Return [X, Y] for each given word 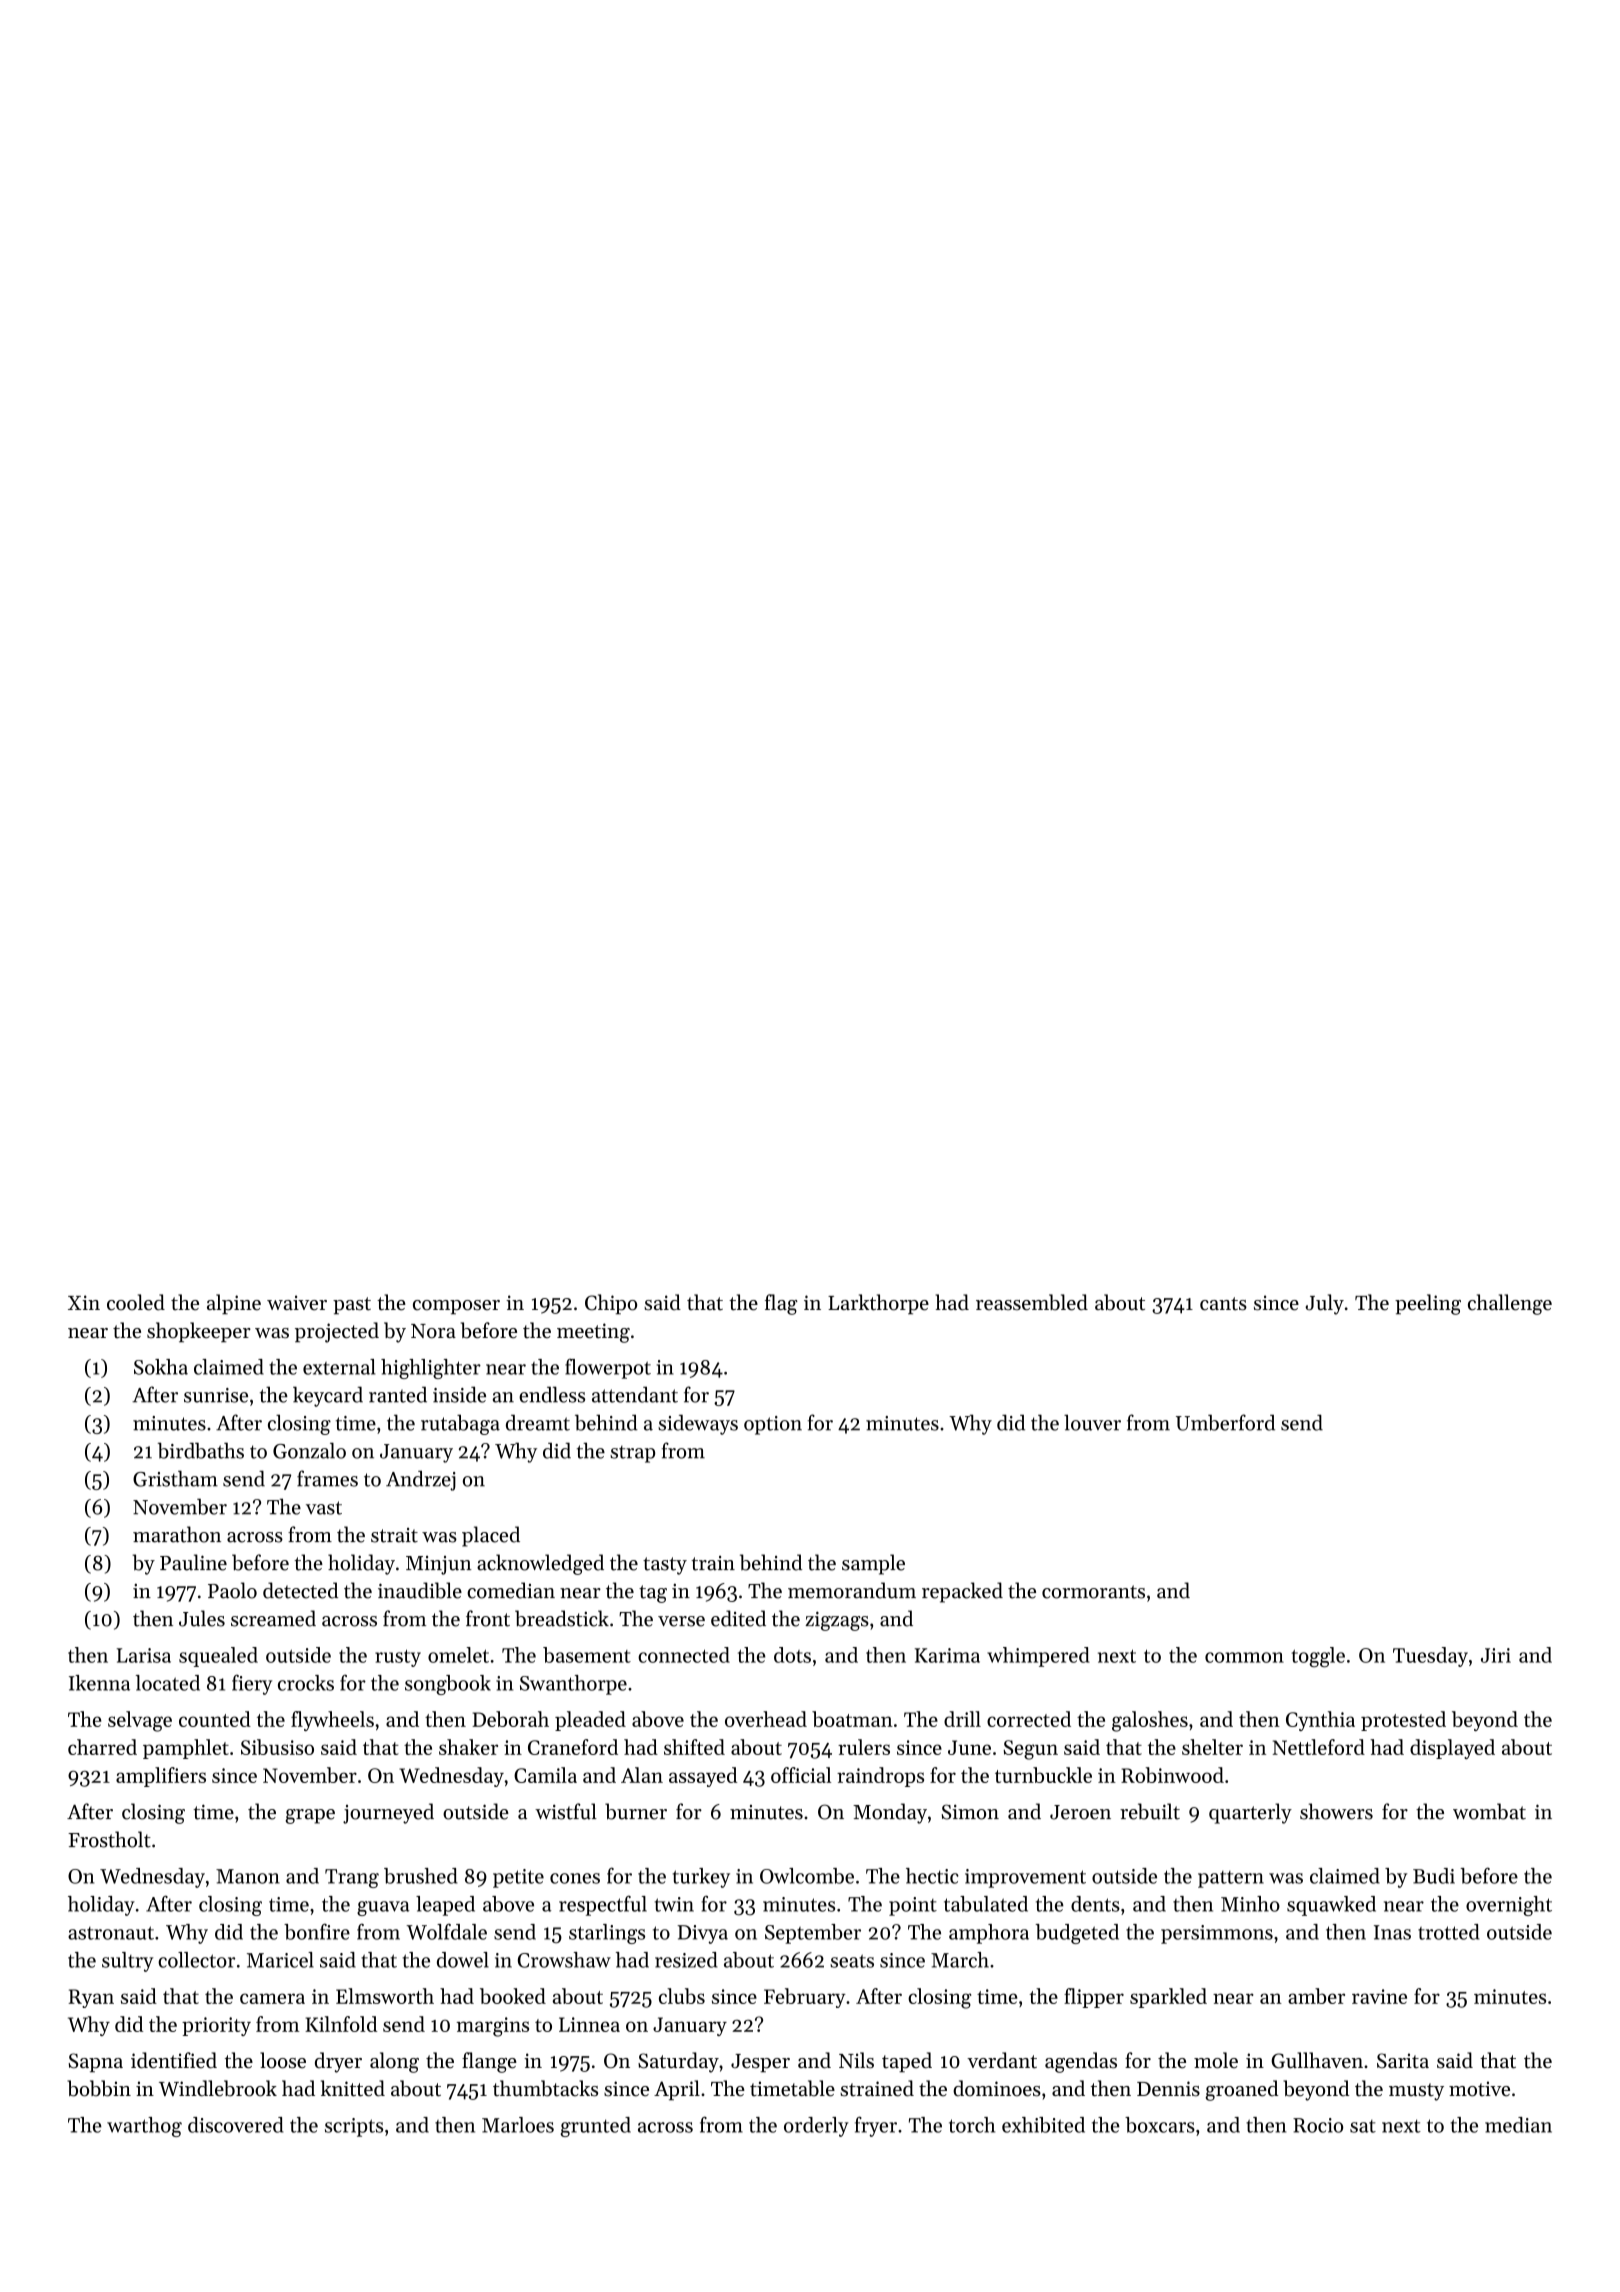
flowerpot [608, 1368]
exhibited [1043, 2125]
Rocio [1318, 2125]
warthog [144, 2127]
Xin [84, 1302]
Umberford [1225, 1422]
